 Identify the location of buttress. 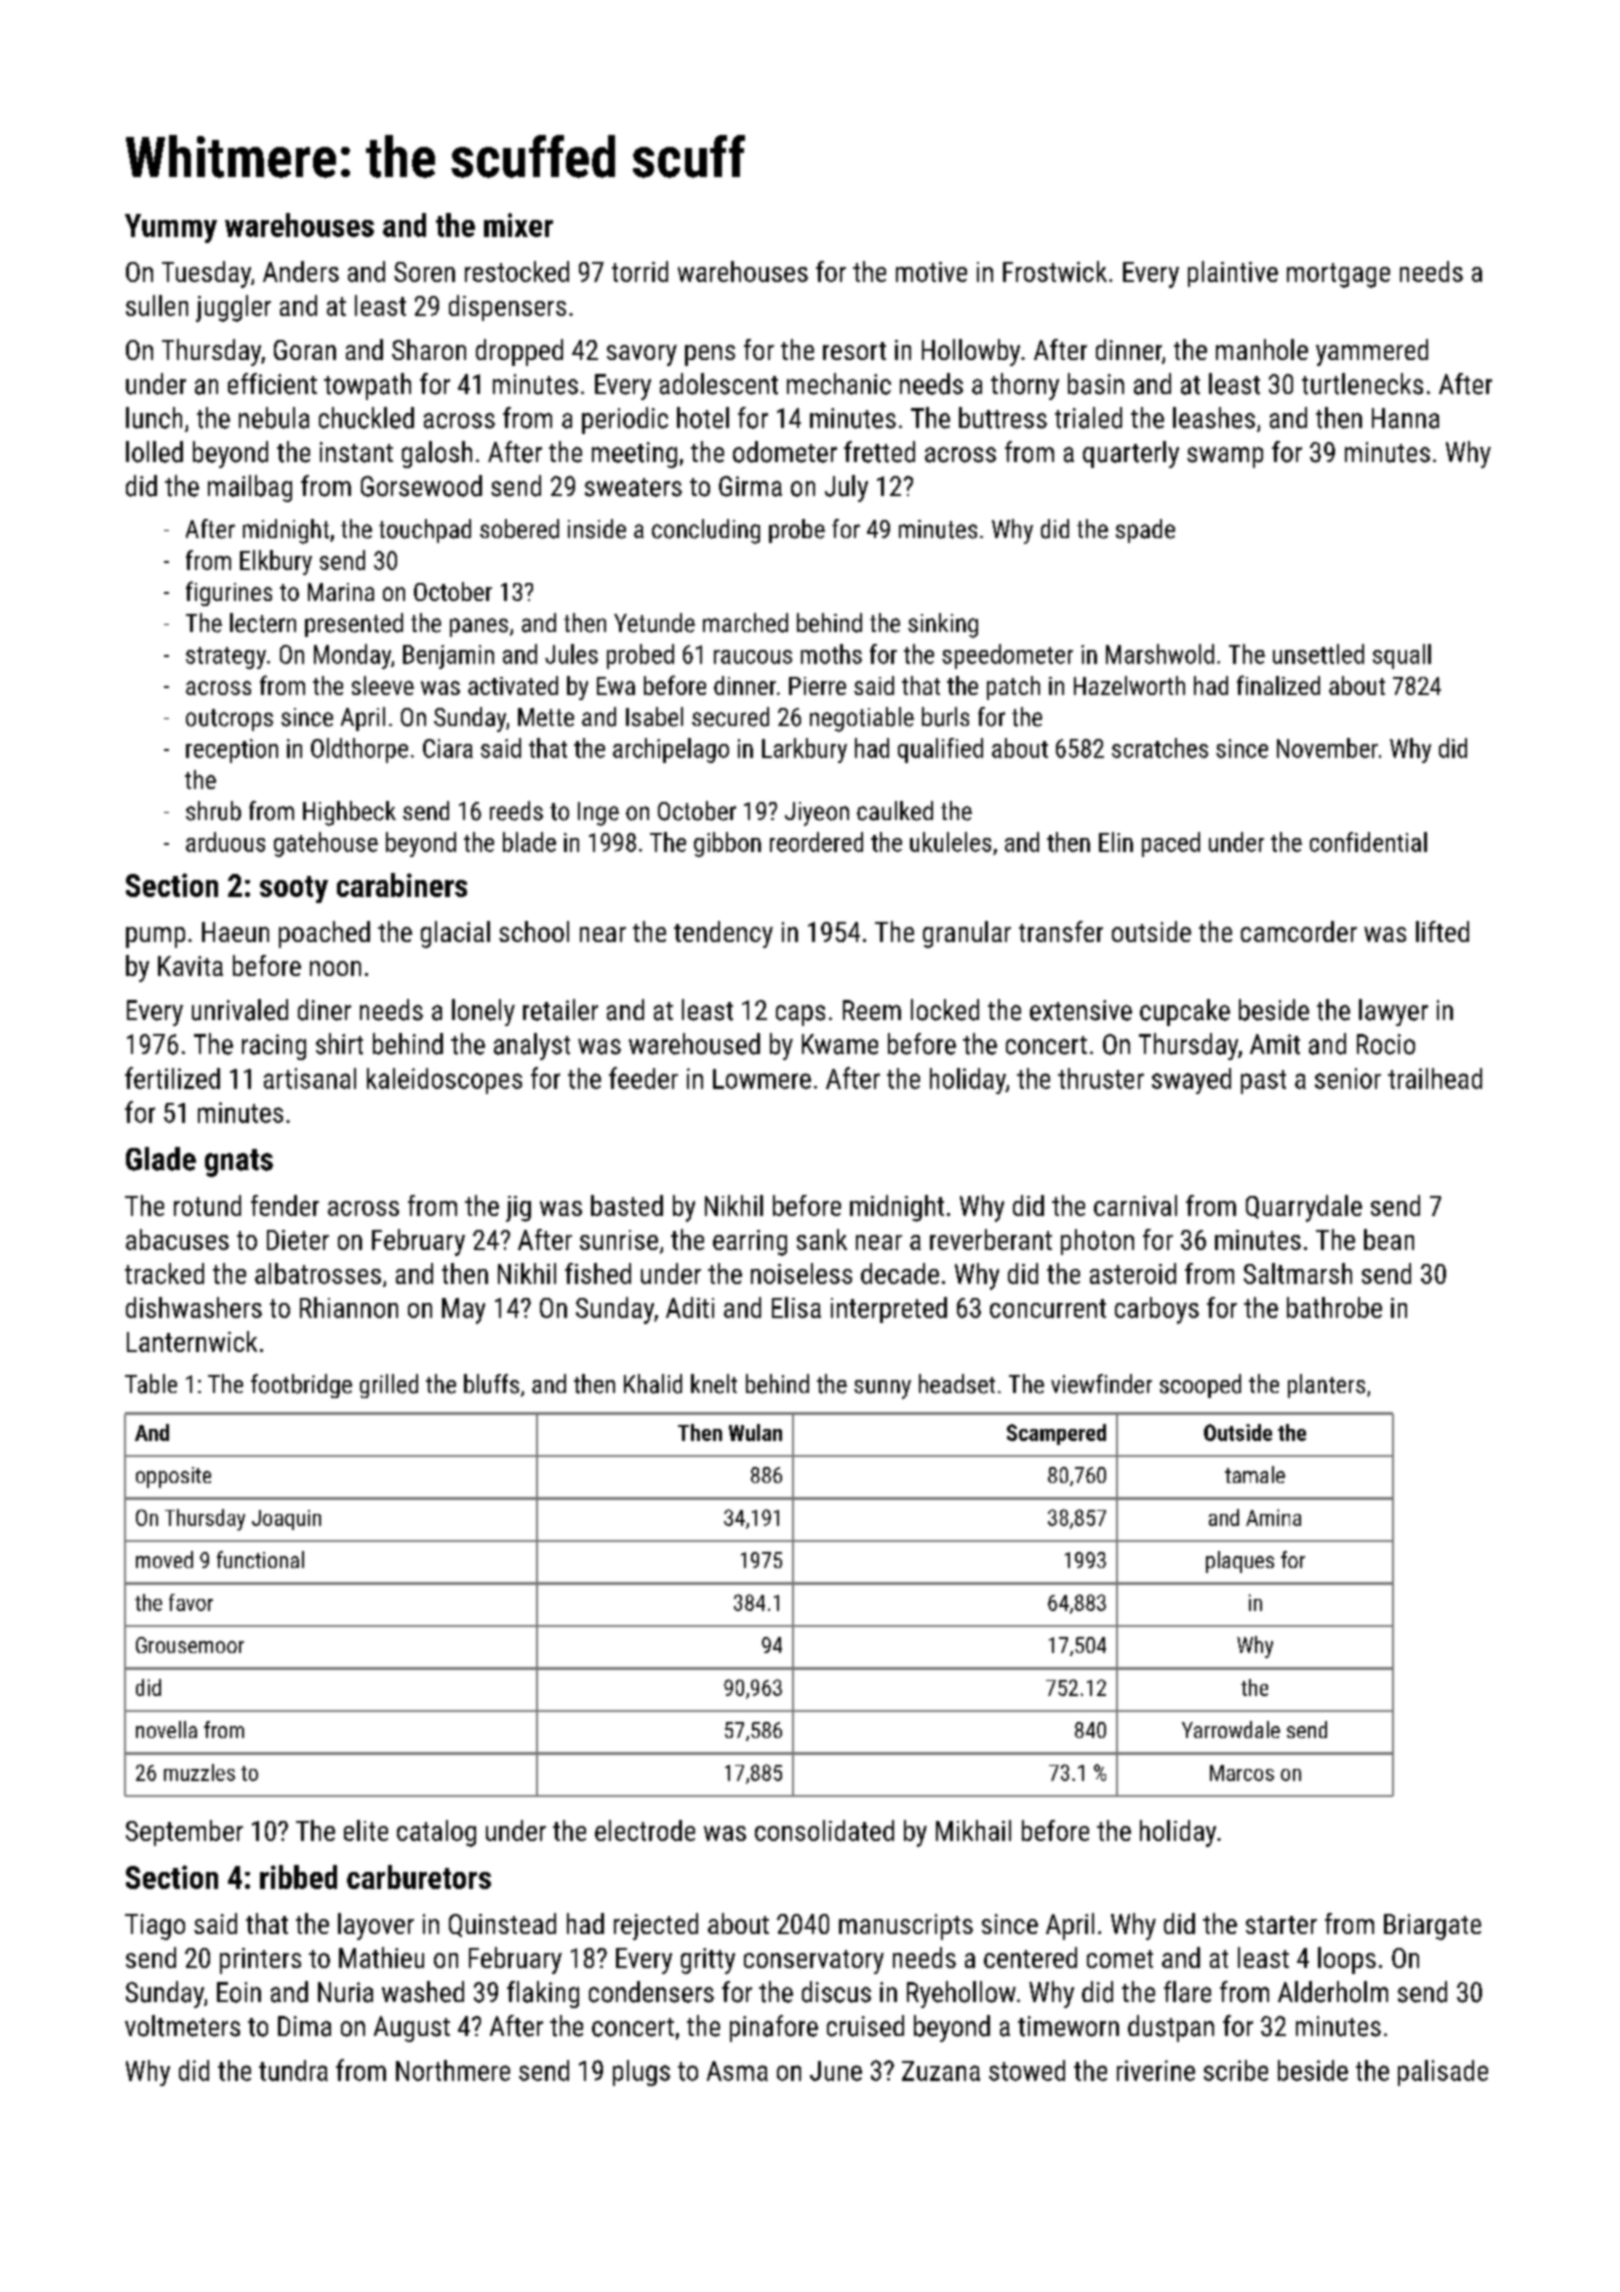
(1003, 418).
